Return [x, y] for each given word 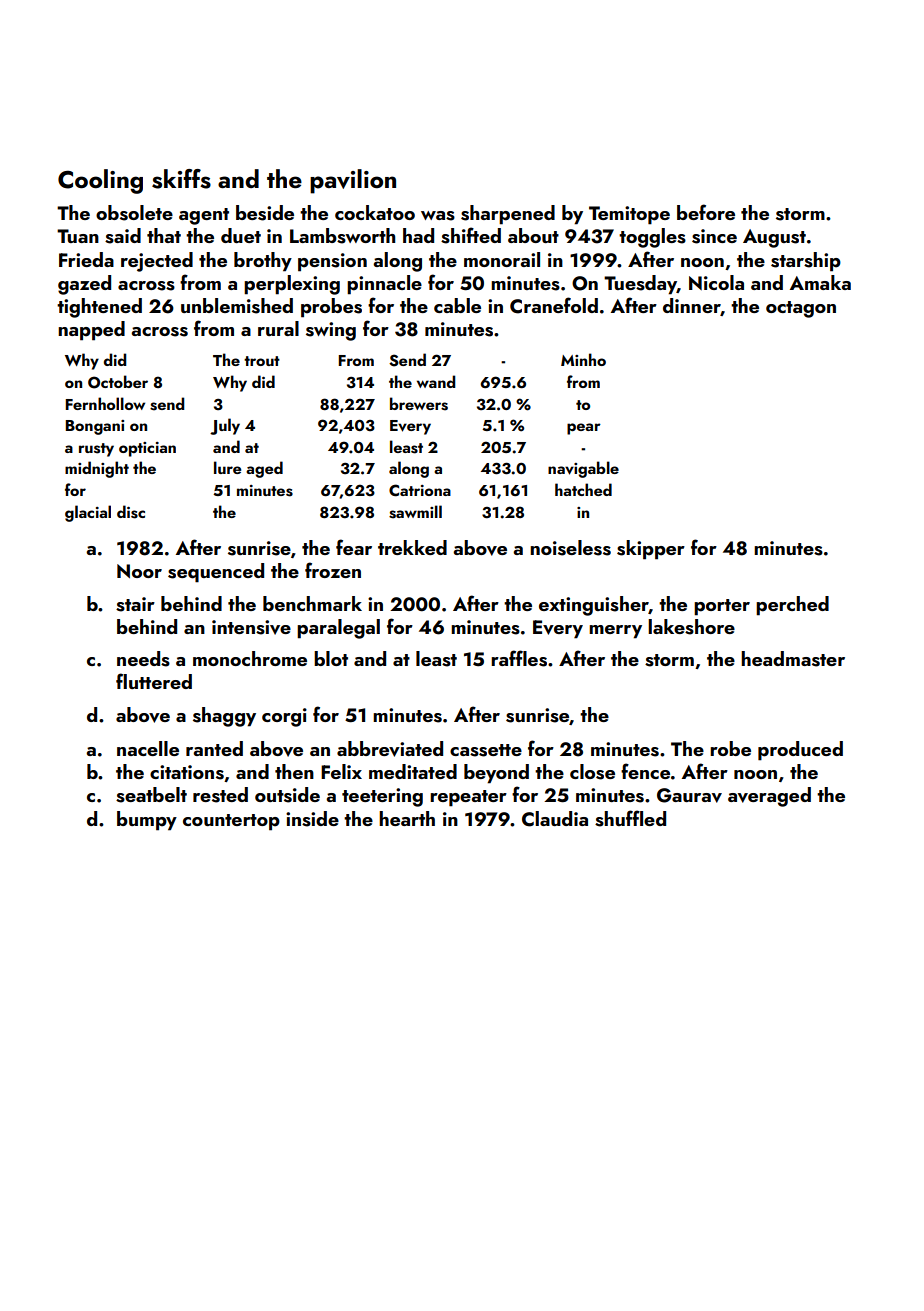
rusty [96, 450]
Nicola [716, 282]
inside [312, 819]
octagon [801, 309]
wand [436, 381]
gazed [84, 285]
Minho [583, 359]
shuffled [630, 818]
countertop [231, 822]
